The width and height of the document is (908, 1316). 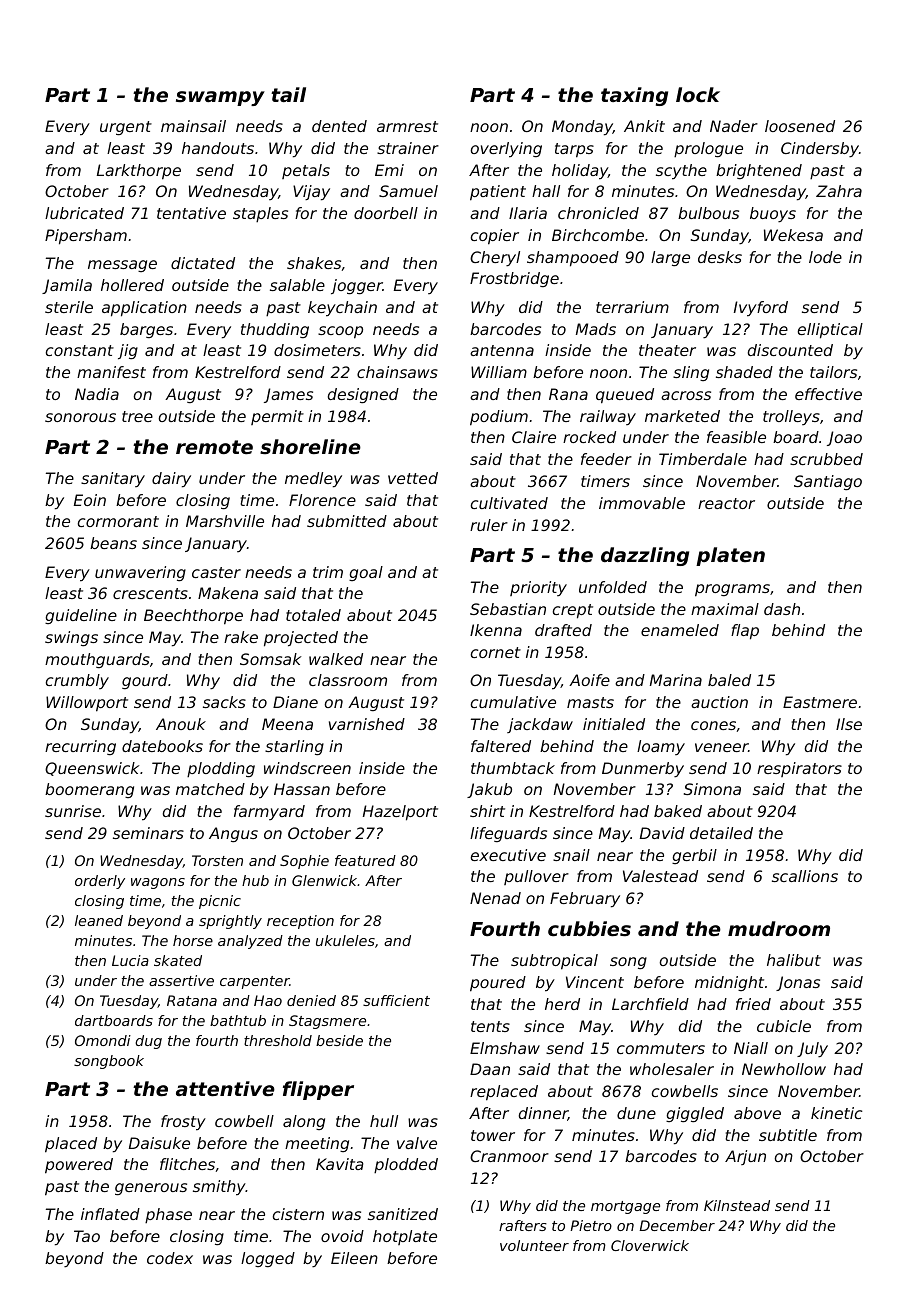 I want to click on Angus, so click(x=233, y=834).
